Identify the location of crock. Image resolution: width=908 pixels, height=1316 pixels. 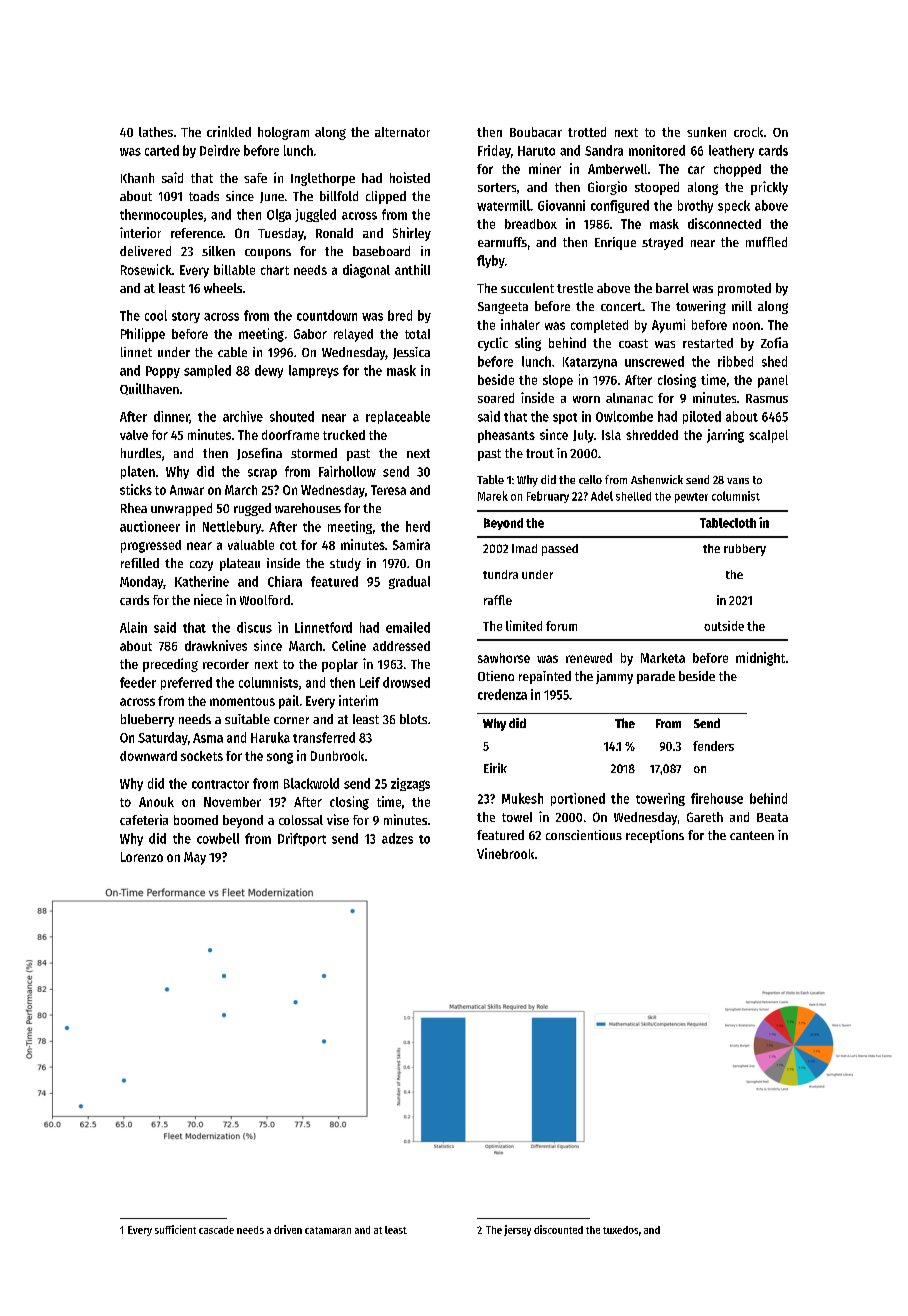
(748, 132).
